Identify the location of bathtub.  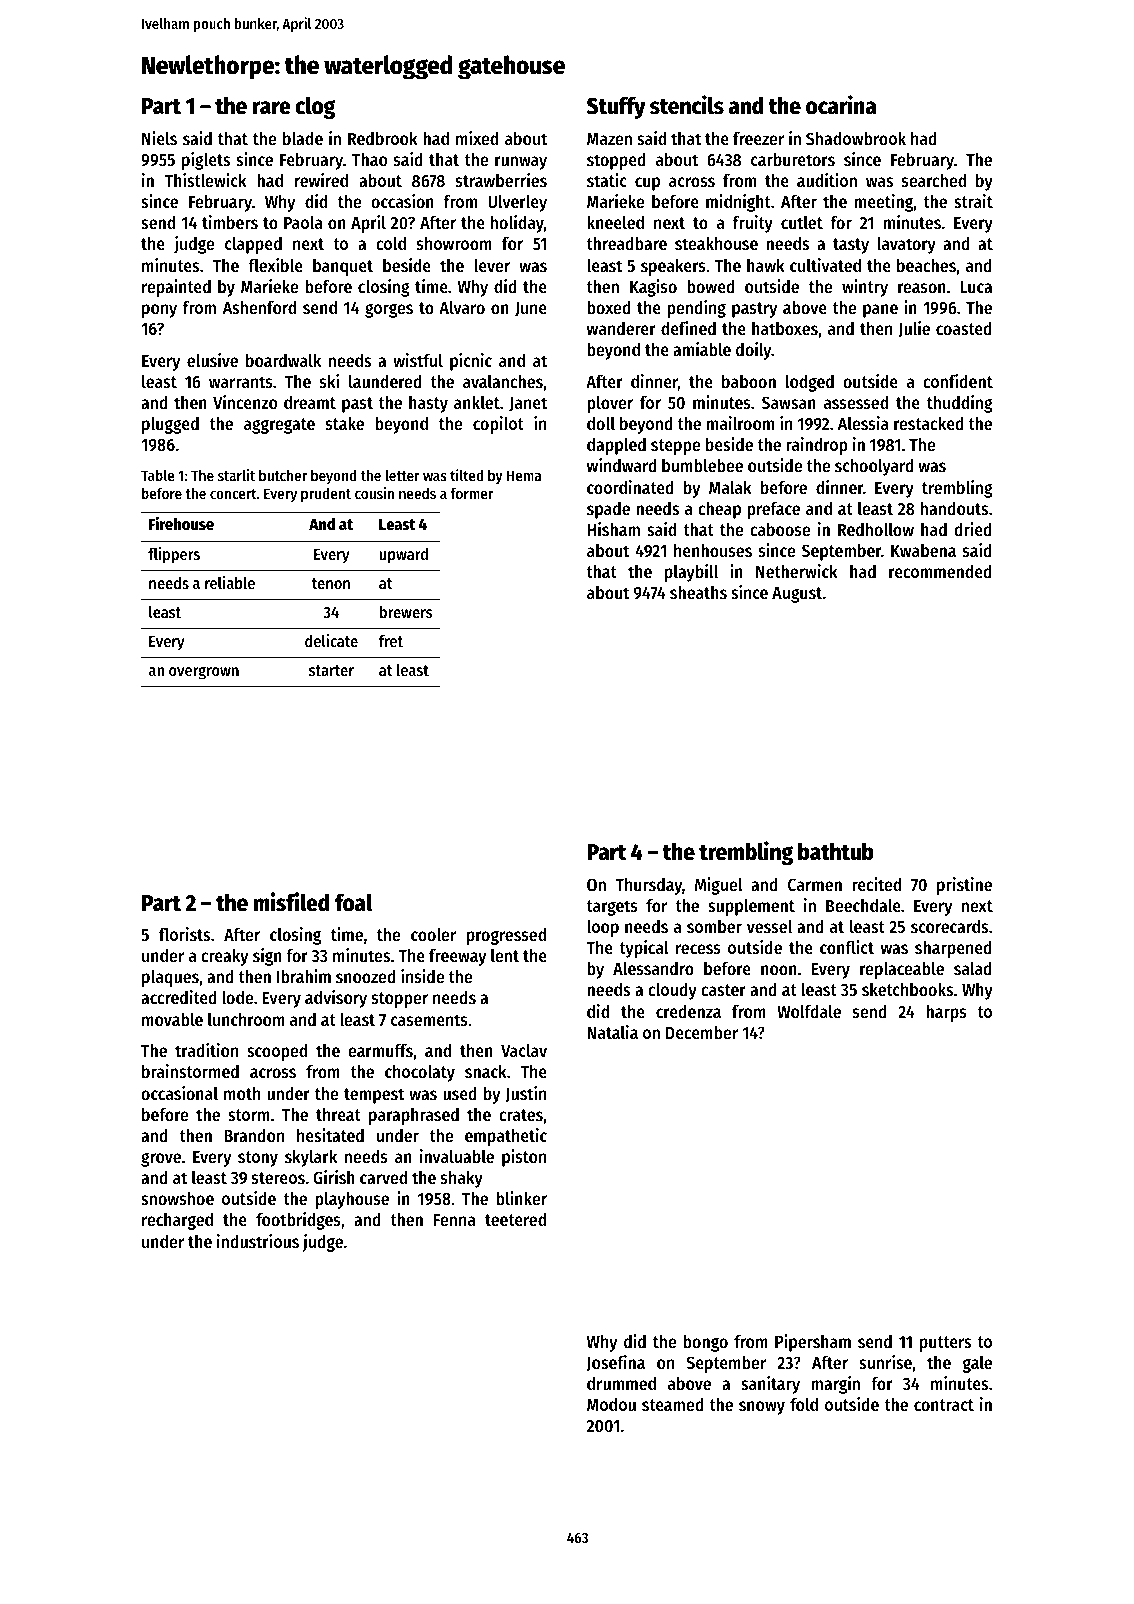
(836, 851).
